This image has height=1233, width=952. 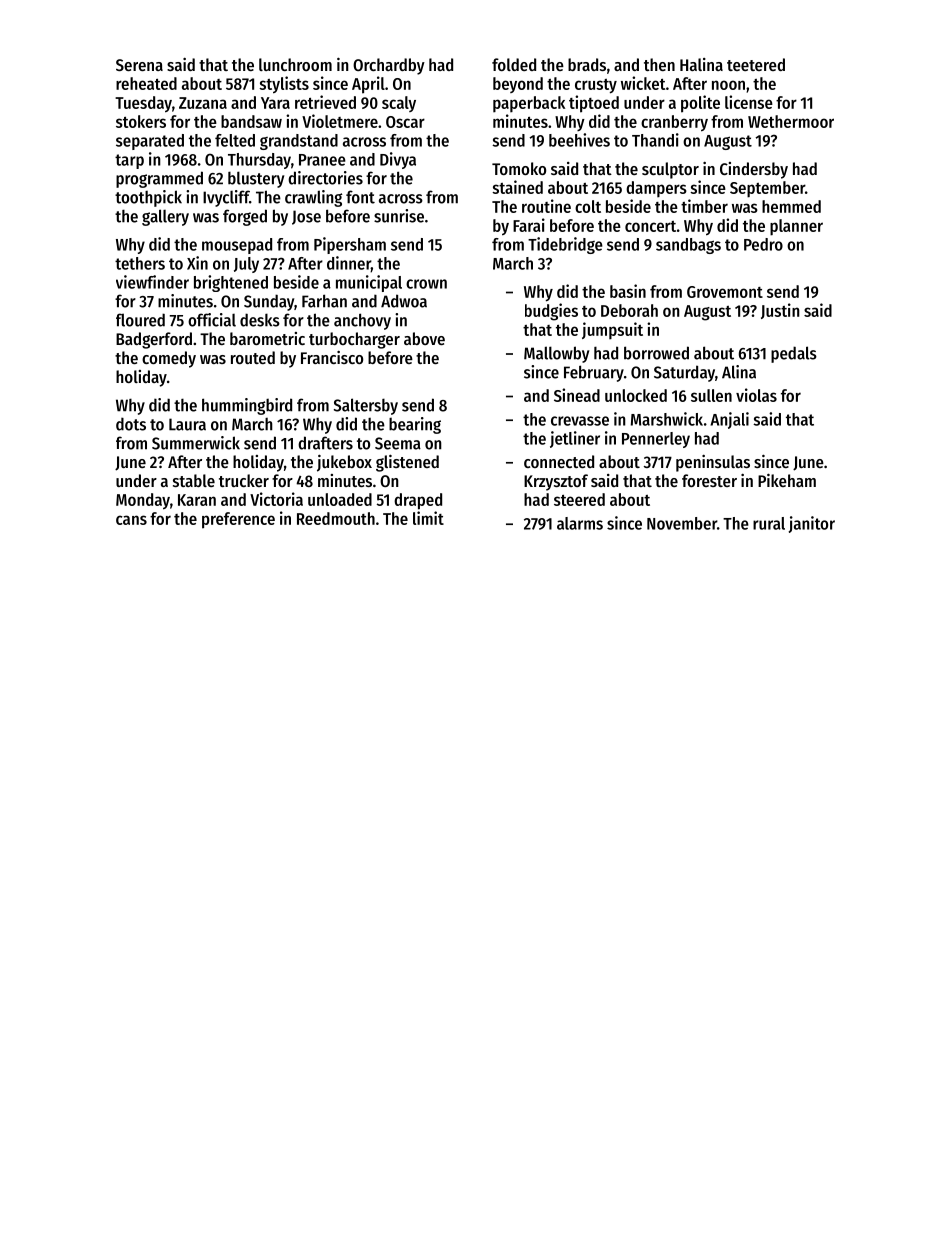 What do you see at coordinates (131, 424) in the image?
I see `dots` at bounding box center [131, 424].
